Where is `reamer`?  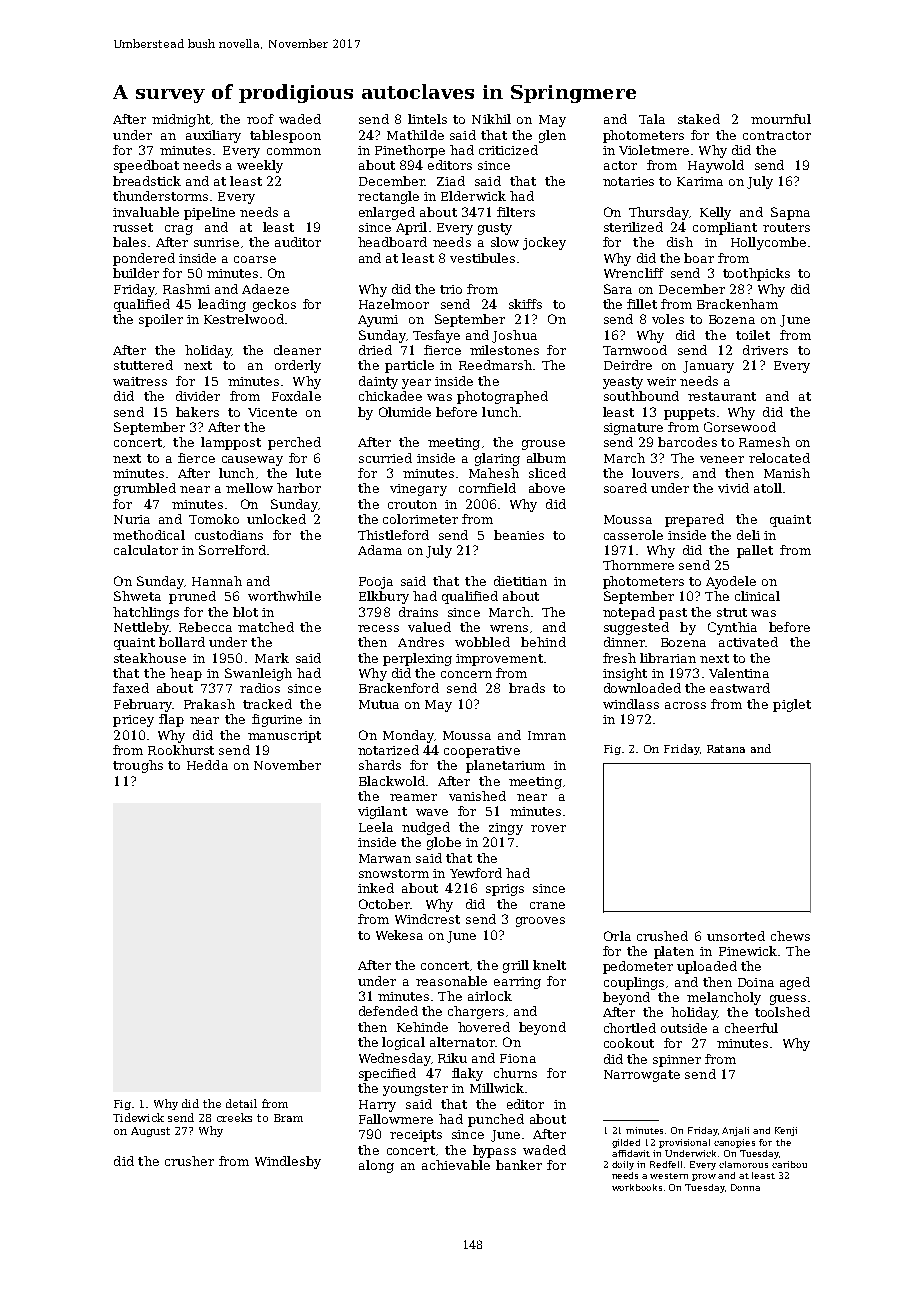
reamer is located at coordinates (413, 797).
